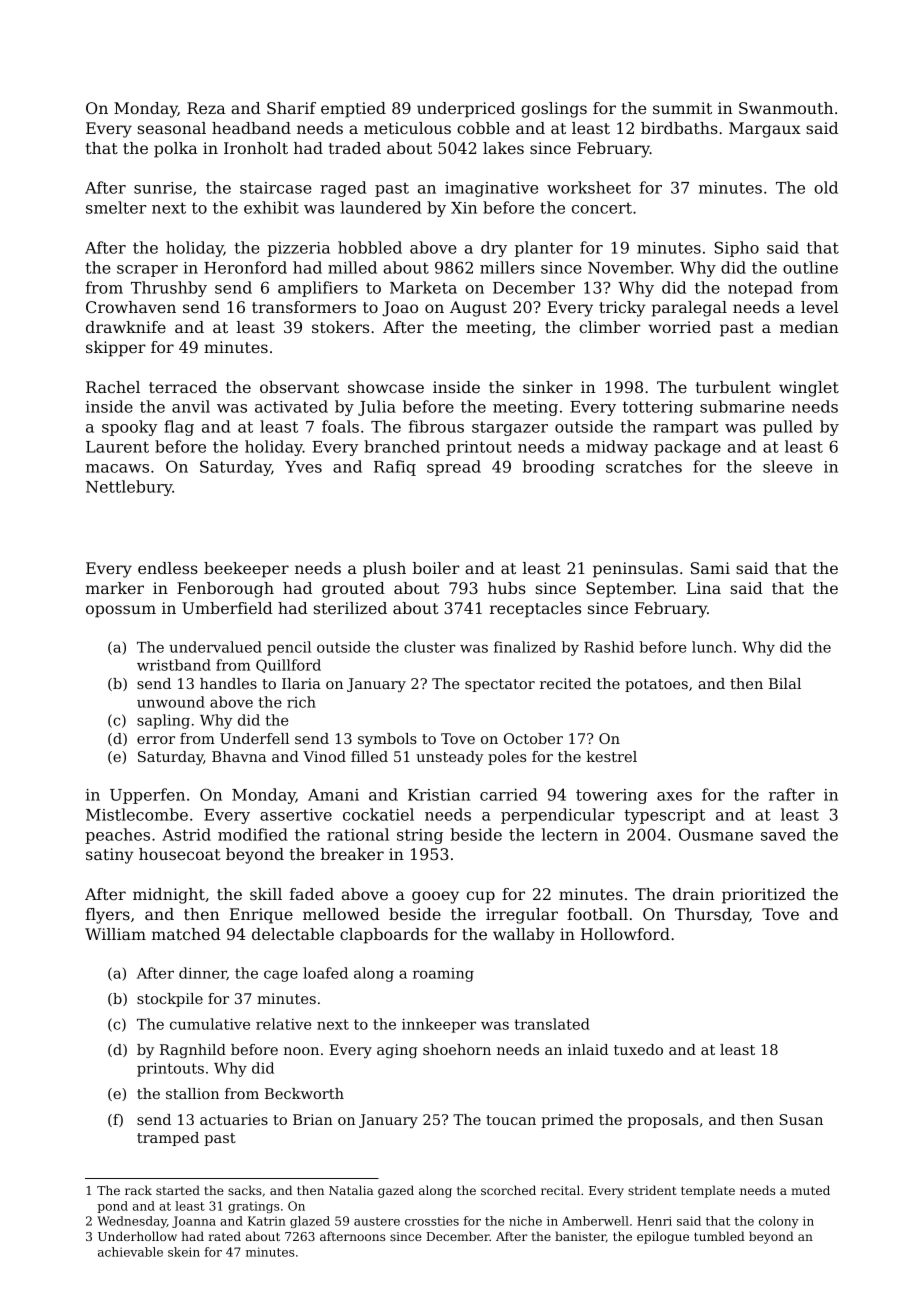 The height and width of the screenshot is (1308, 924). What do you see at coordinates (454, 468) in the screenshot?
I see `spread` at bounding box center [454, 468].
